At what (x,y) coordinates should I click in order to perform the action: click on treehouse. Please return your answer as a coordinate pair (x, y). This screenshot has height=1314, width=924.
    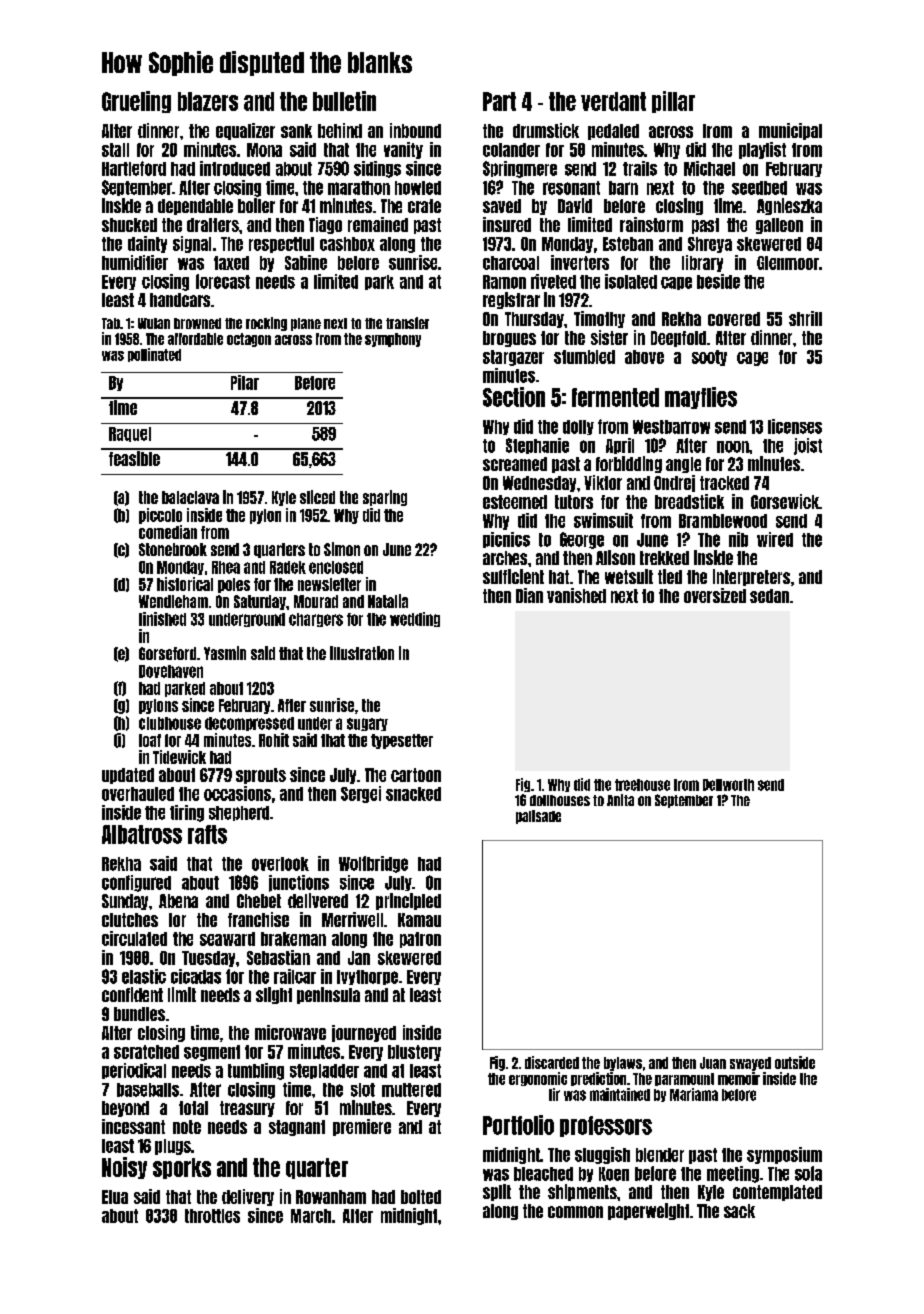
    Looking at the image, I should click on (642, 785).
